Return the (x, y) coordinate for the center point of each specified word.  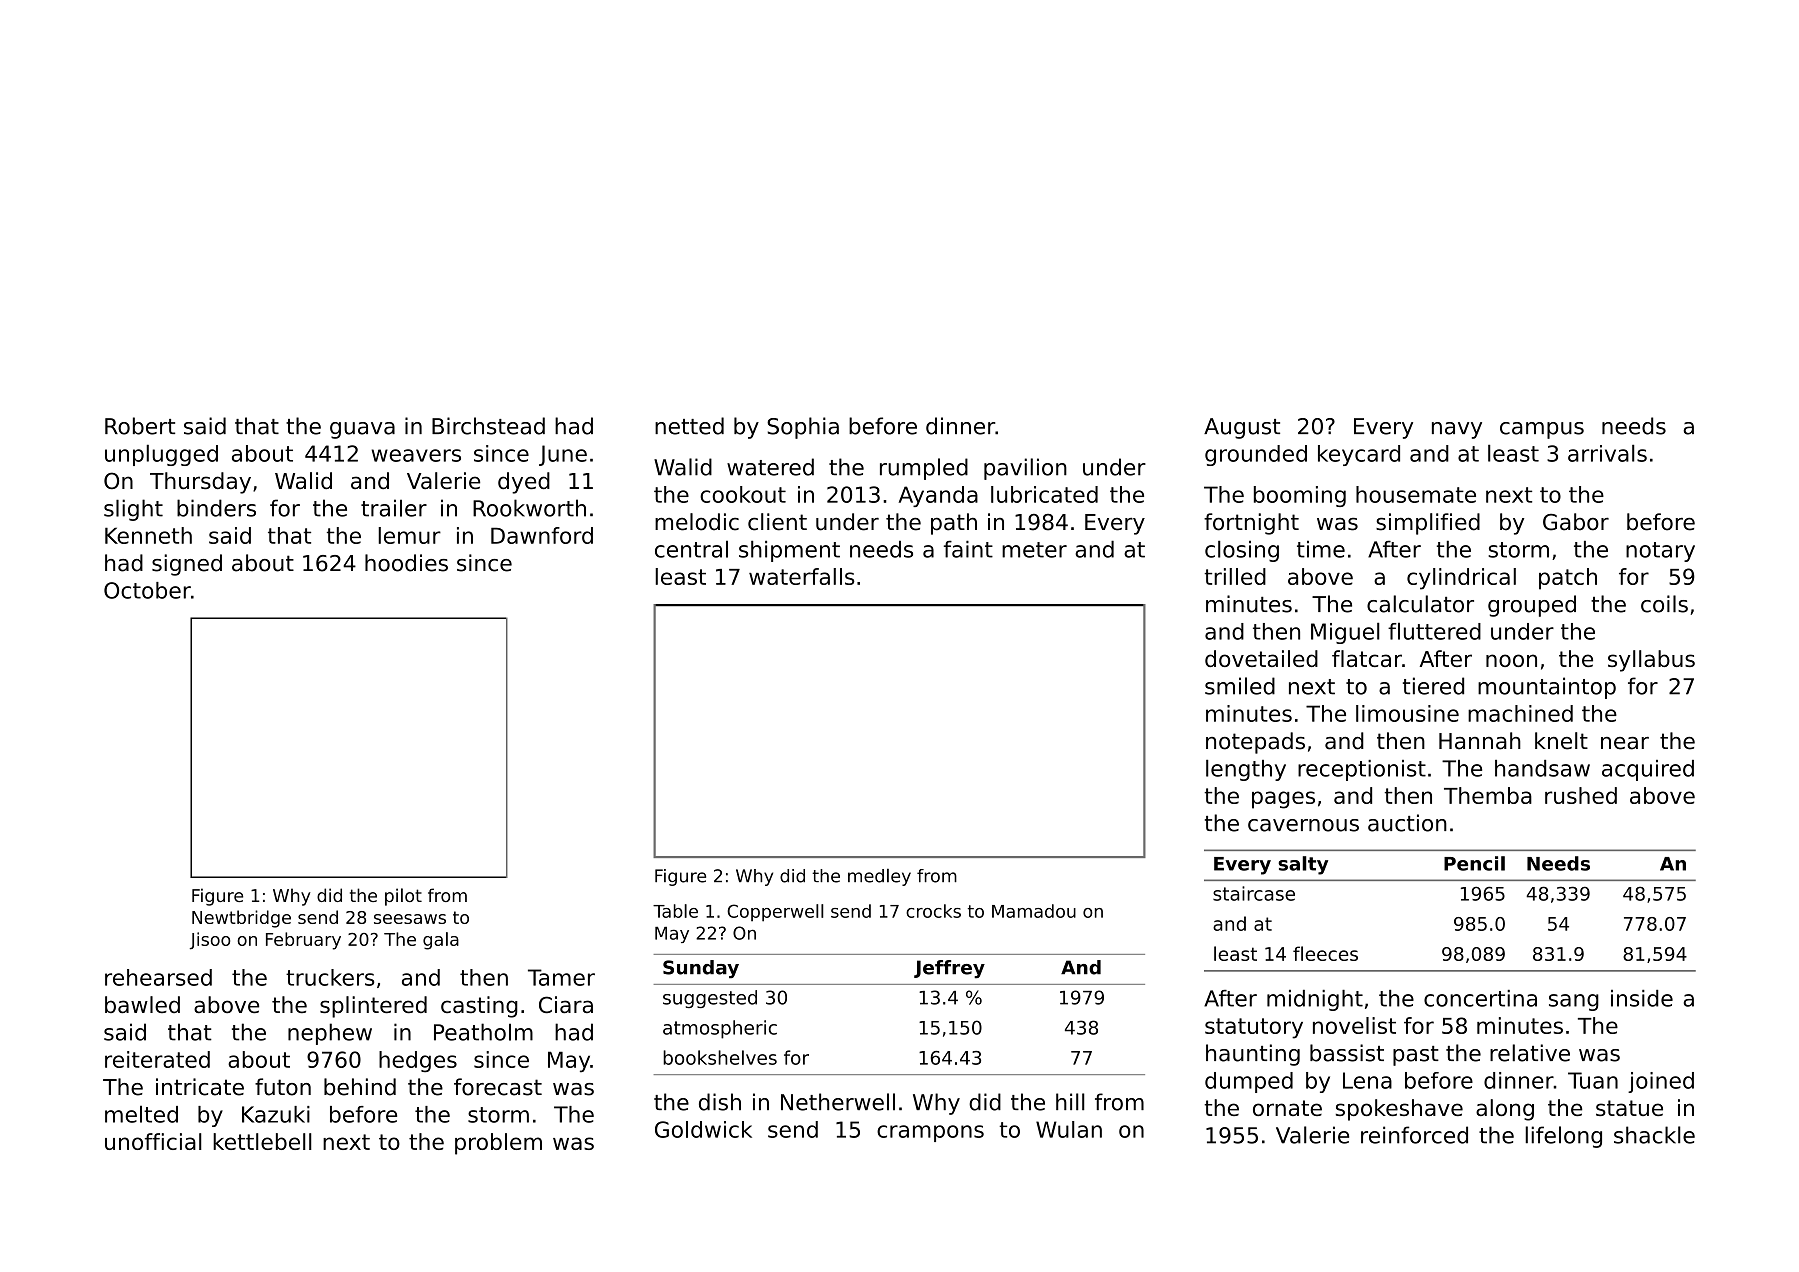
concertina (1480, 998)
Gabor (1576, 522)
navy (1457, 430)
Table (675, 911)
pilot (403, 897)
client (777, 522)
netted (689, 426)
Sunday (701, 969)
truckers (330, 977)
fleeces (1325, 953)
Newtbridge (241, 919)
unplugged (161, 455)
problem (498, 1144)
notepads (1255, 743)
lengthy (1246, 770)
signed (187, 565)
